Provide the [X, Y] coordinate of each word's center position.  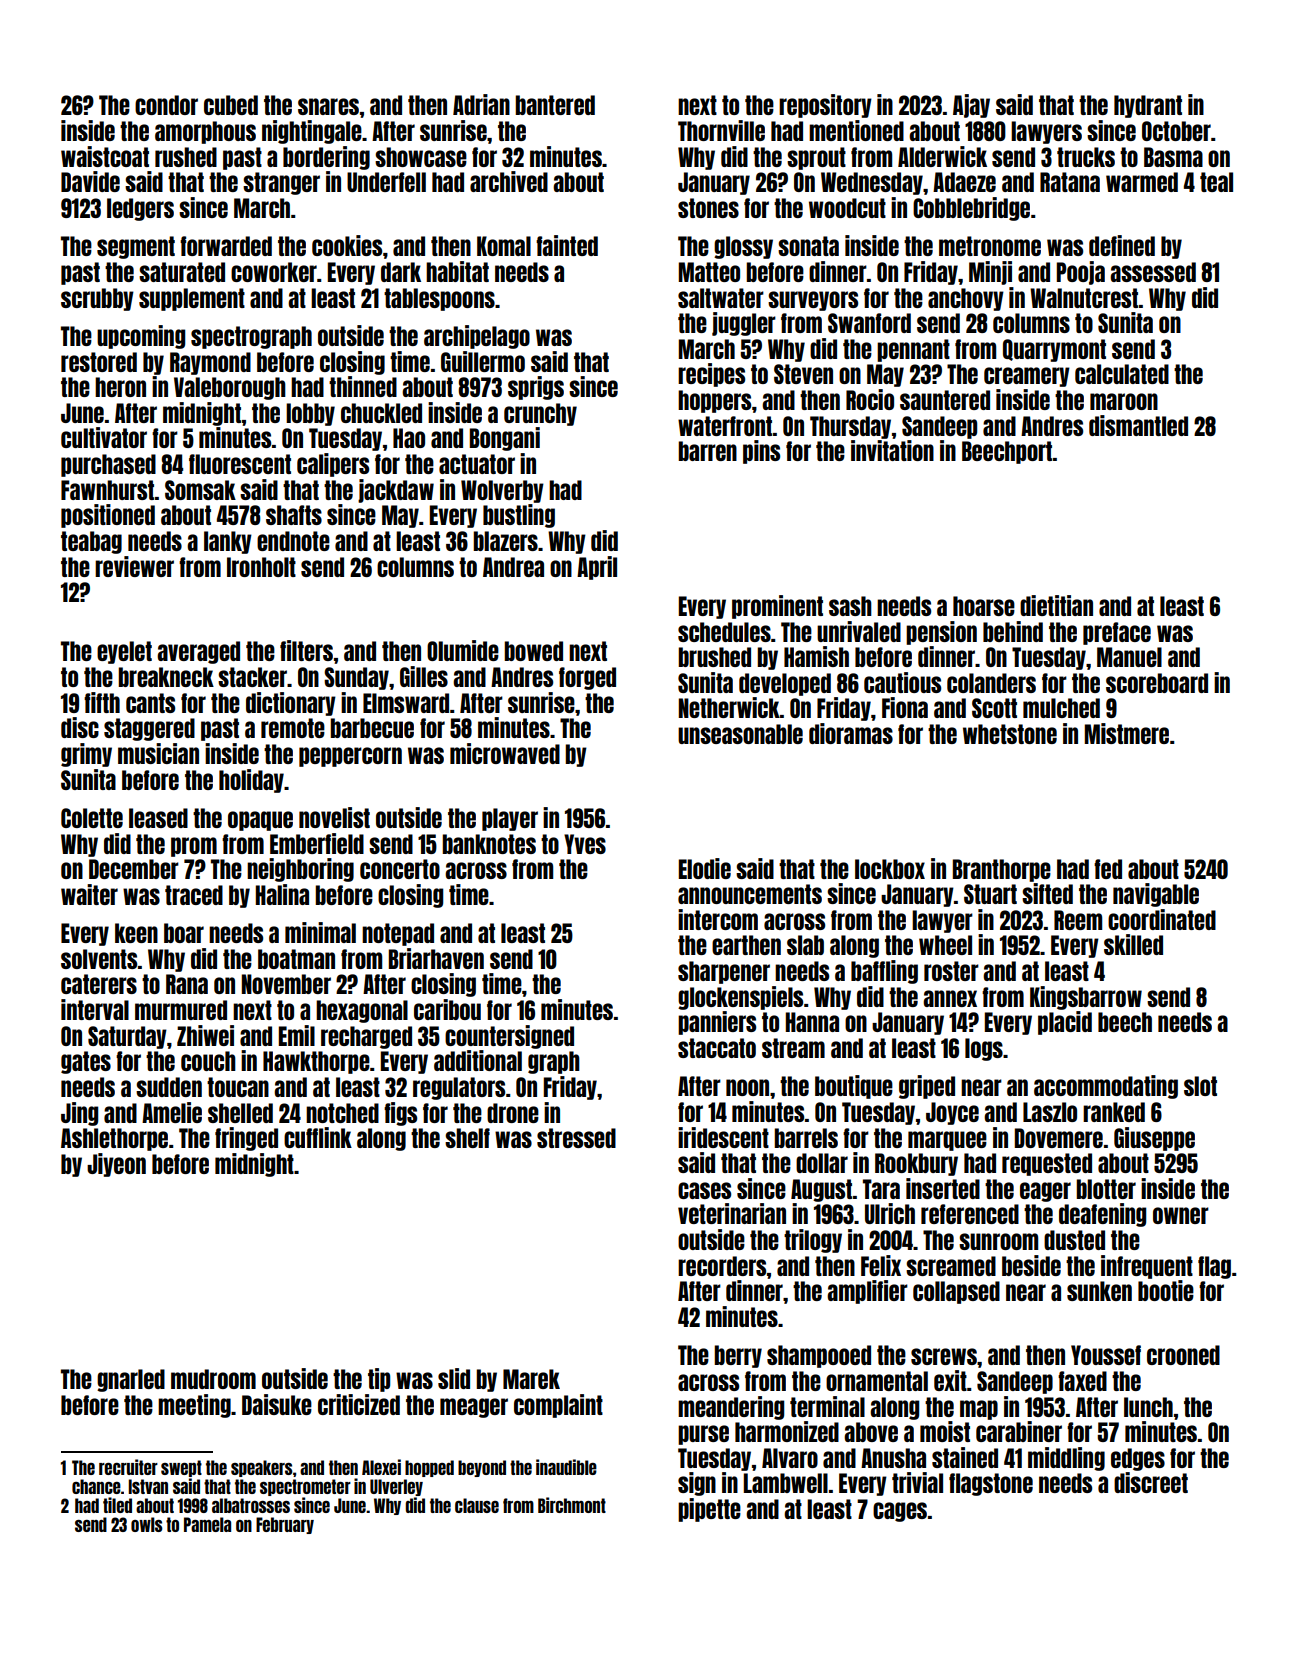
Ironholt [261, 567]
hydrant [1148, 106]
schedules [724, 632]
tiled [117, 1505]
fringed [246, 1139]
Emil [297, 1035]
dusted [1074, 1240]
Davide [90, 181]
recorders [722, 1266]
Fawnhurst [108, 490]
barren [707, 451]
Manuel [1129, 657]
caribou [447, 1009]
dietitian [1056, 605]
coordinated [1162, 919]
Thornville [721, 130]
